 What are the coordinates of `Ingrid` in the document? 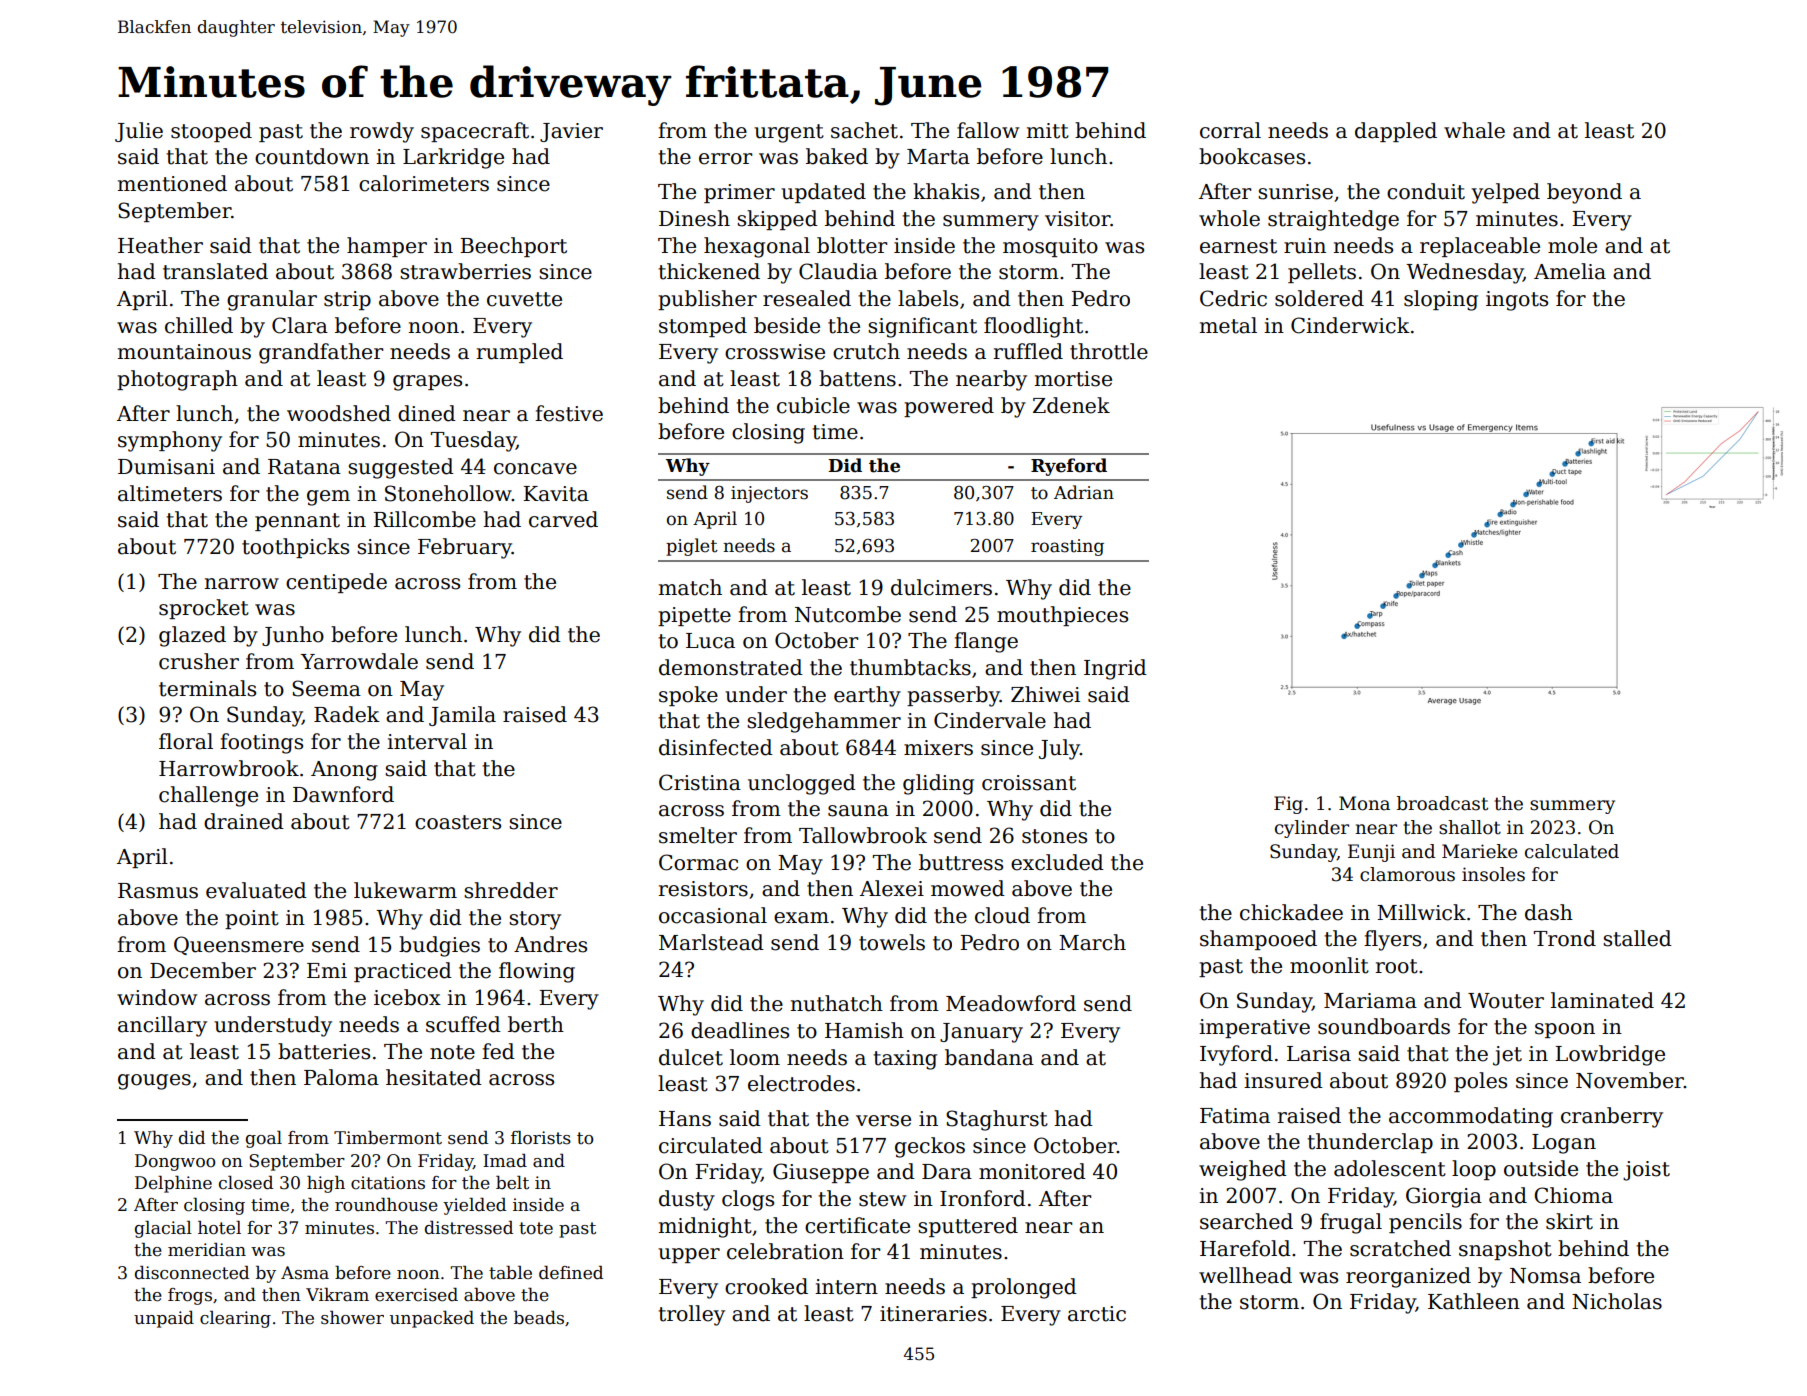 It's located at (1115, 669).
